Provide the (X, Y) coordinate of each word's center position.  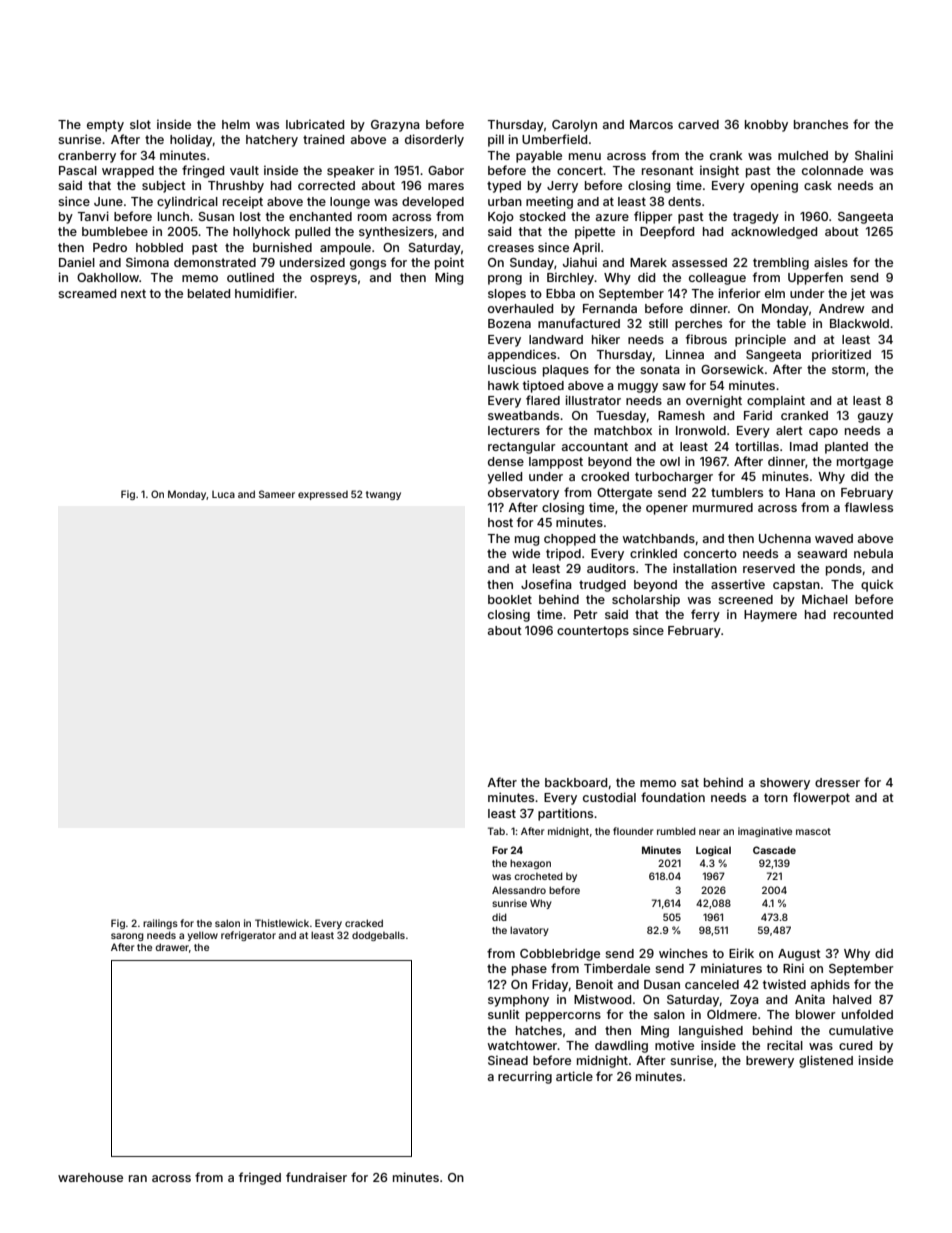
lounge (350, 203)
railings (160, 924)
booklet (510, 599)
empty (105, 126)
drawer (172, 947)
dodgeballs (378, 936)
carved (698, 124)
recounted (863, 614)
